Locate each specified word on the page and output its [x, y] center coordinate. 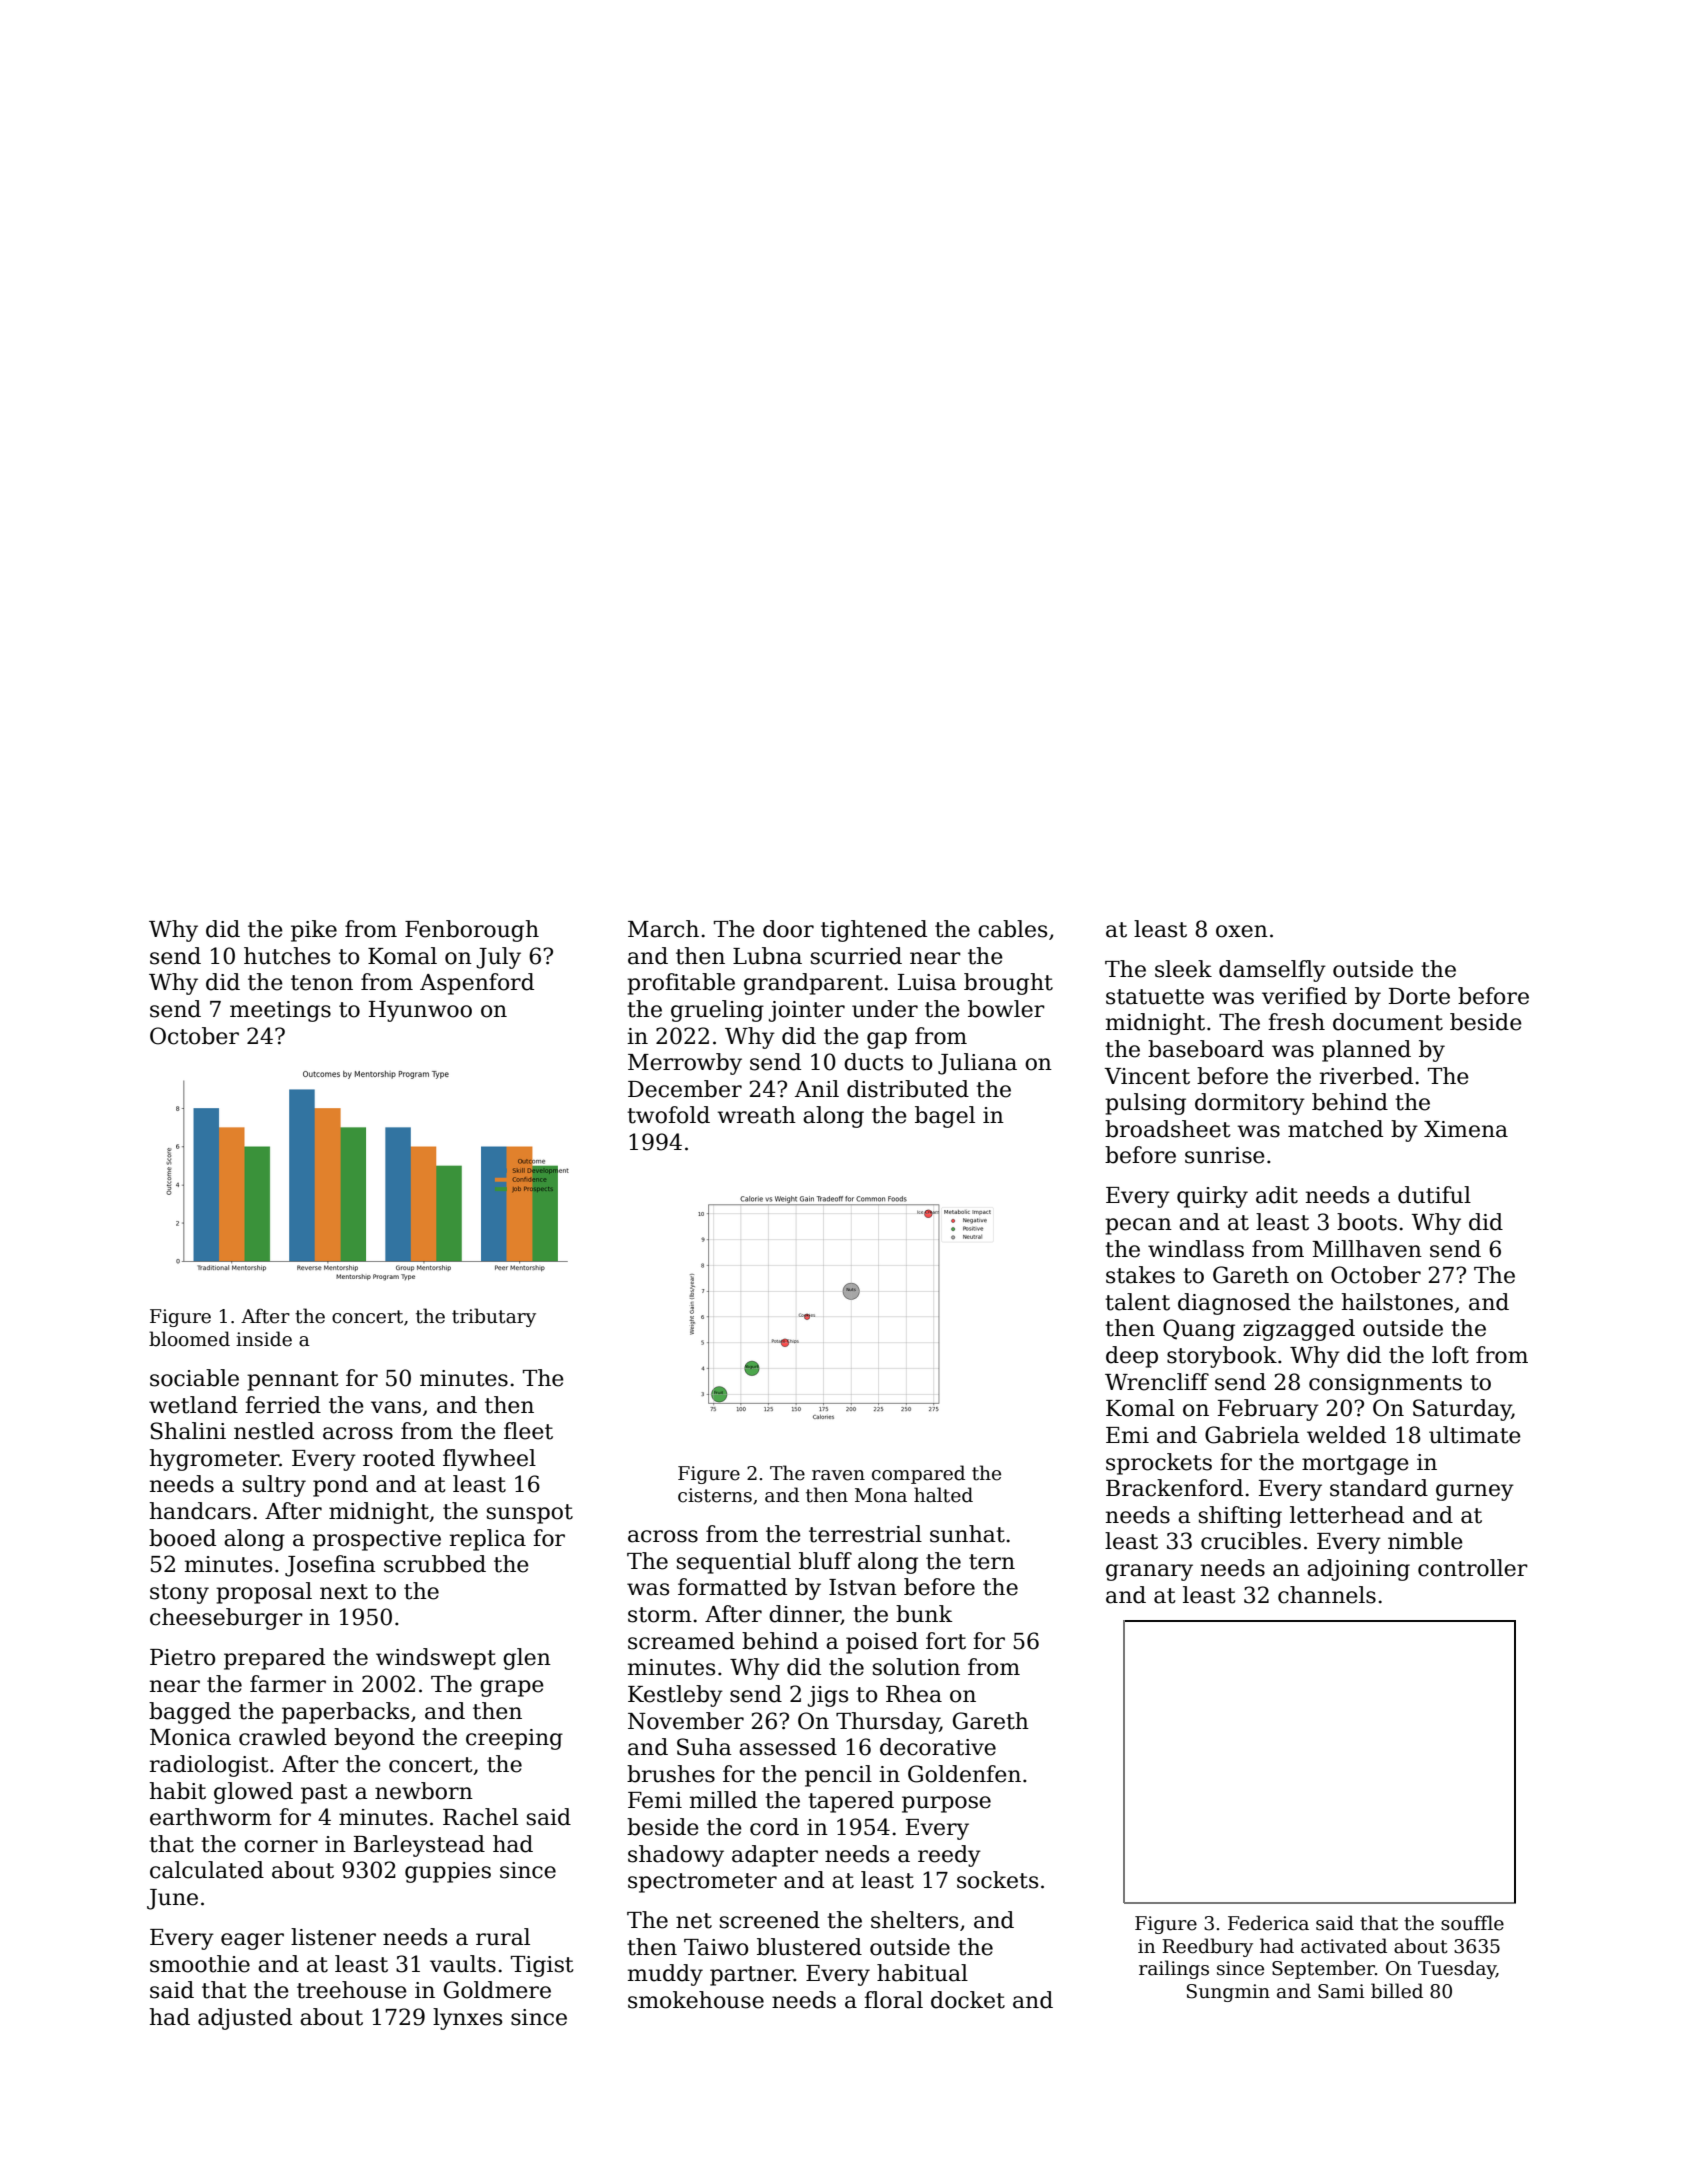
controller [1473, 1568]
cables [1012, 929]
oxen [1242, 931]
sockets [997, 1880]
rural [503, 1937]
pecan [1138, 1226]
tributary [494, 1317]
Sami [1341, 1991]
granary [1149, 1572]
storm [660, 1615]
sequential [734, 1563]
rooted [399, 1458]
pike [314, 931]
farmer [288, 1684]
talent [1137, 1302]
